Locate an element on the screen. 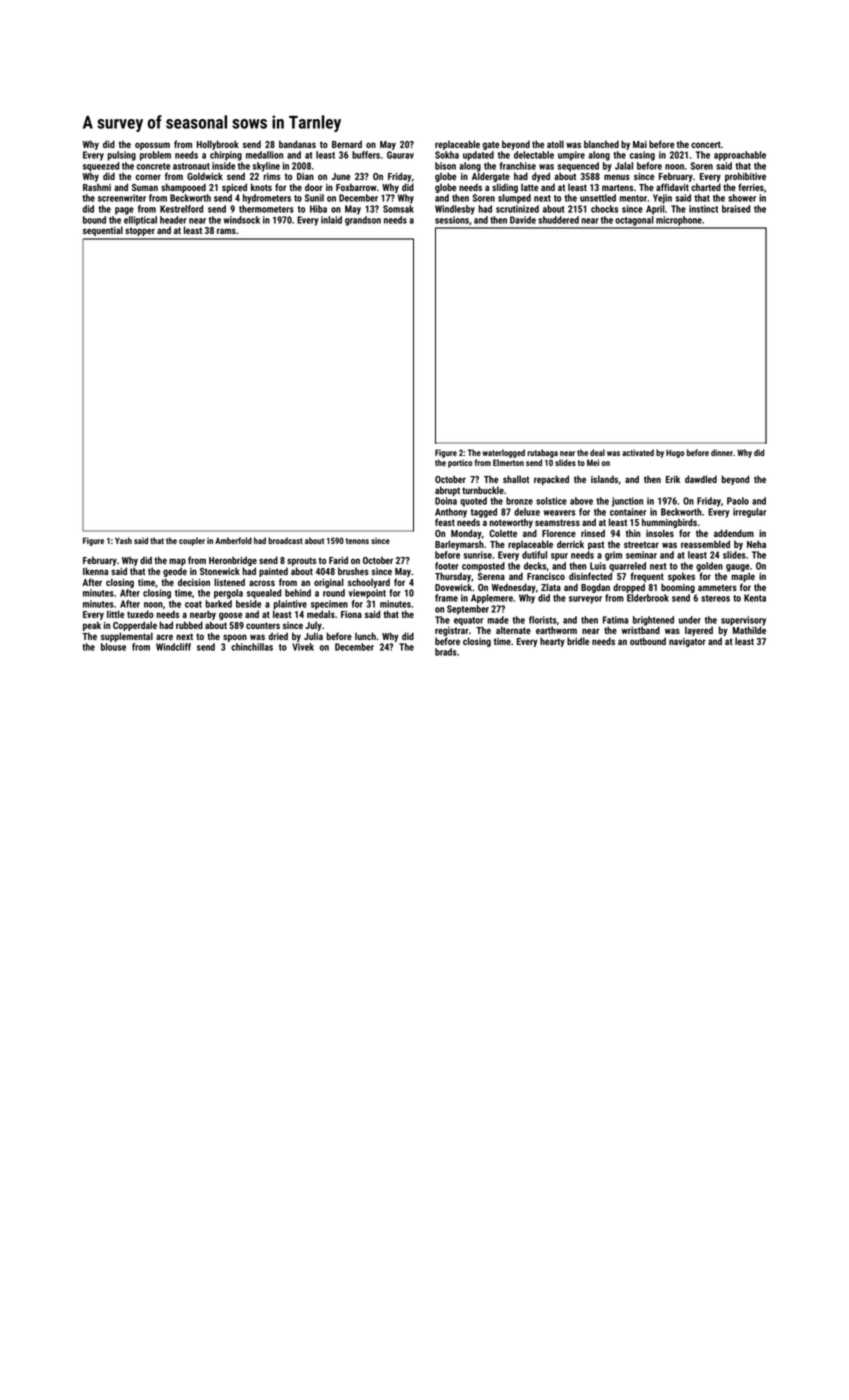  chinchillas is located at coordinates (252, 647).
